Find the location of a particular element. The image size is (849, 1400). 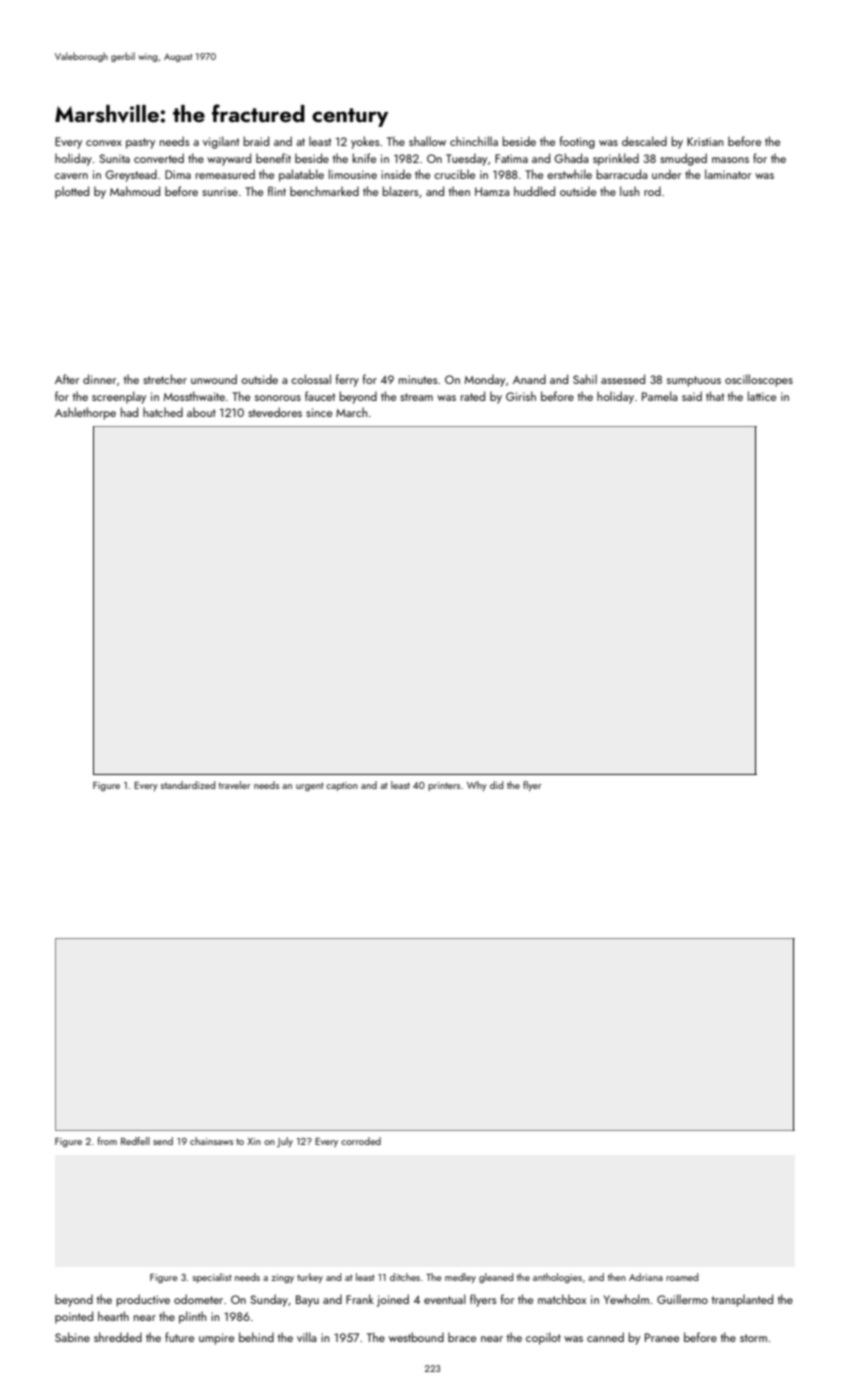

send is located at coordinates (163, 1141).
